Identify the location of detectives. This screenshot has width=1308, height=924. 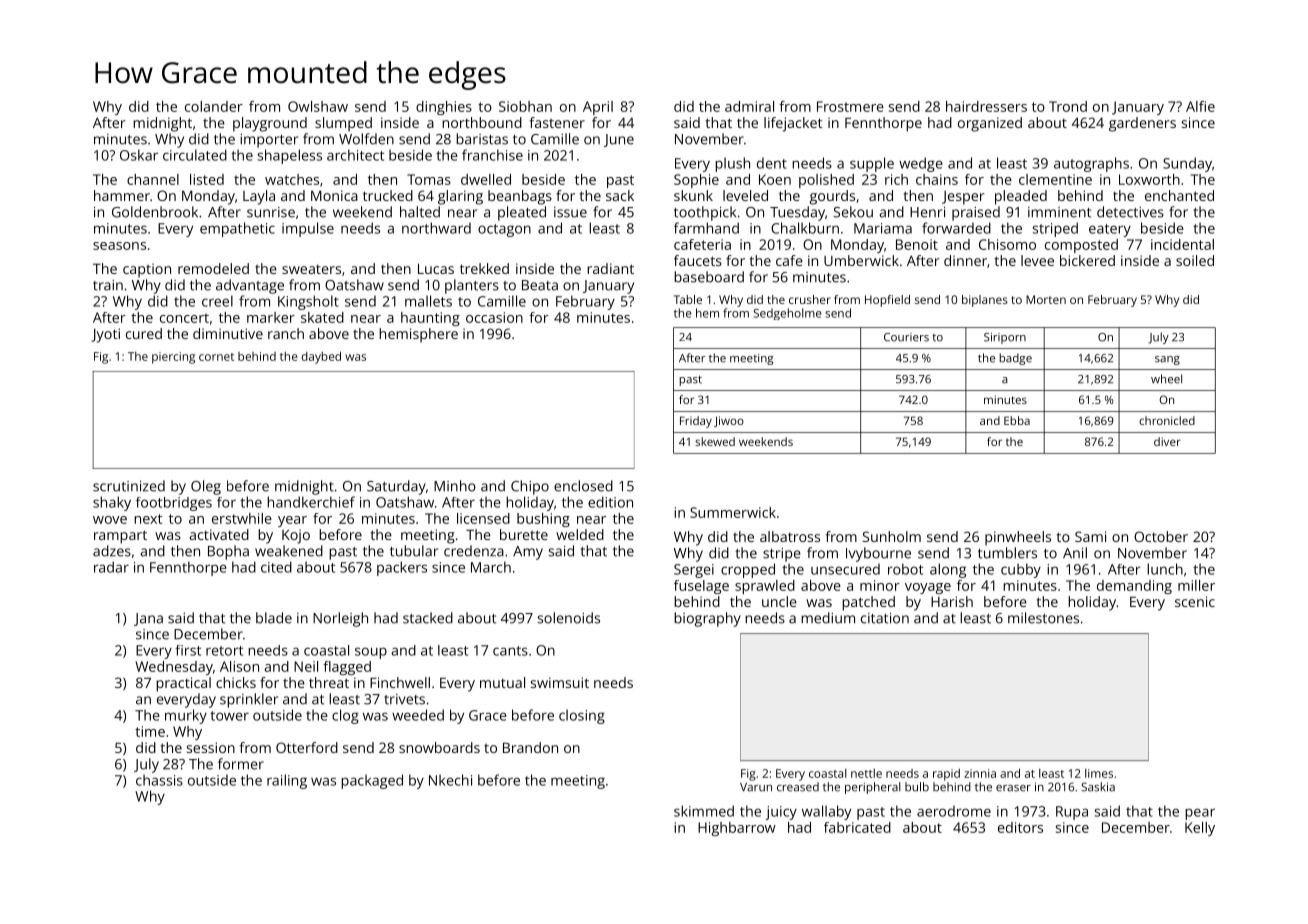
(1130, 212).
